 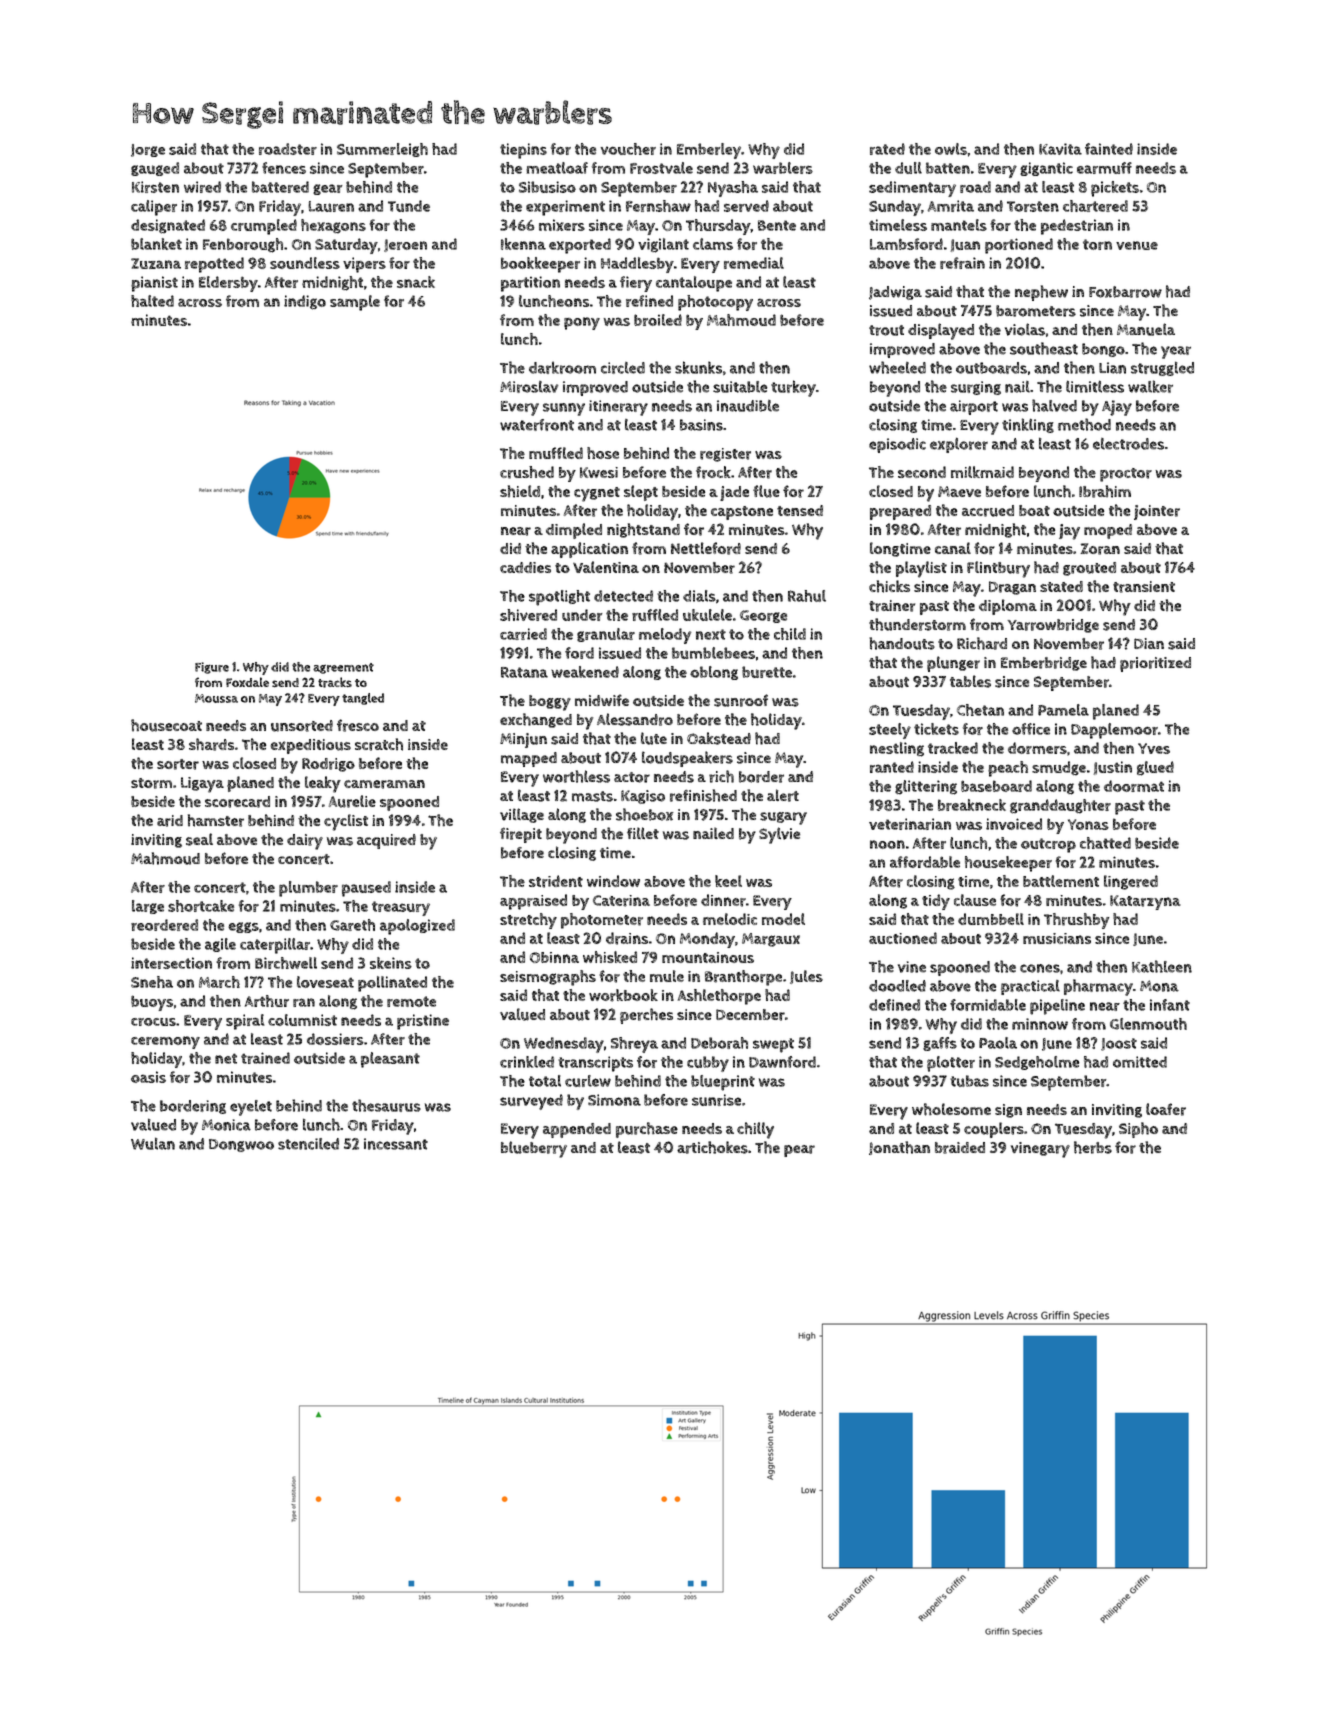 What do you see at coordinates (1134, 786) in the image?
I see `doormat` at bounding box center [1134, 786].
